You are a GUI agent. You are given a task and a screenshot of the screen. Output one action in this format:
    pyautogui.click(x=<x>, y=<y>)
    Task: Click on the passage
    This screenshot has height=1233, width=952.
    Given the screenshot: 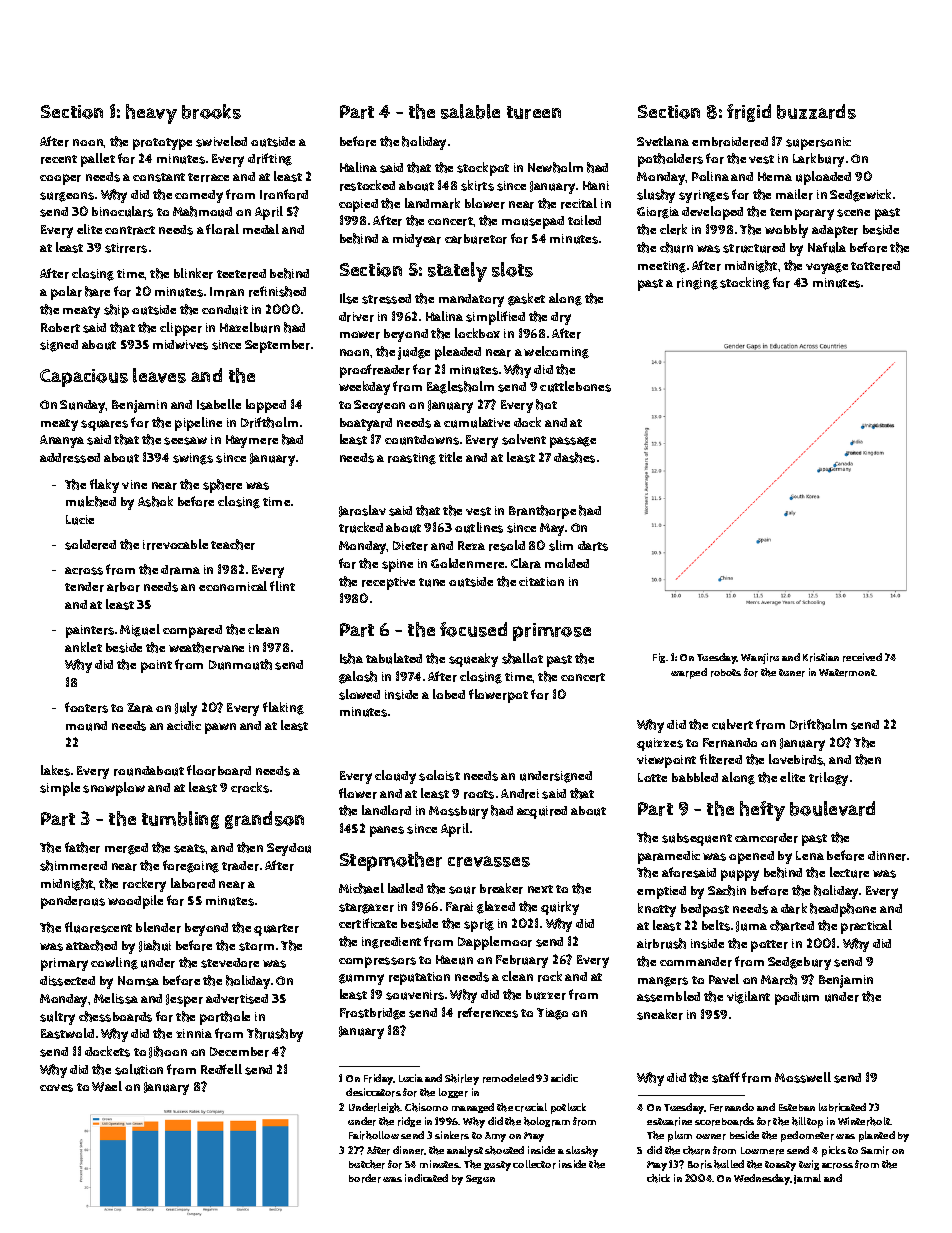 What is the action you would take?
    pyautogui.click(x=573, y=442)
